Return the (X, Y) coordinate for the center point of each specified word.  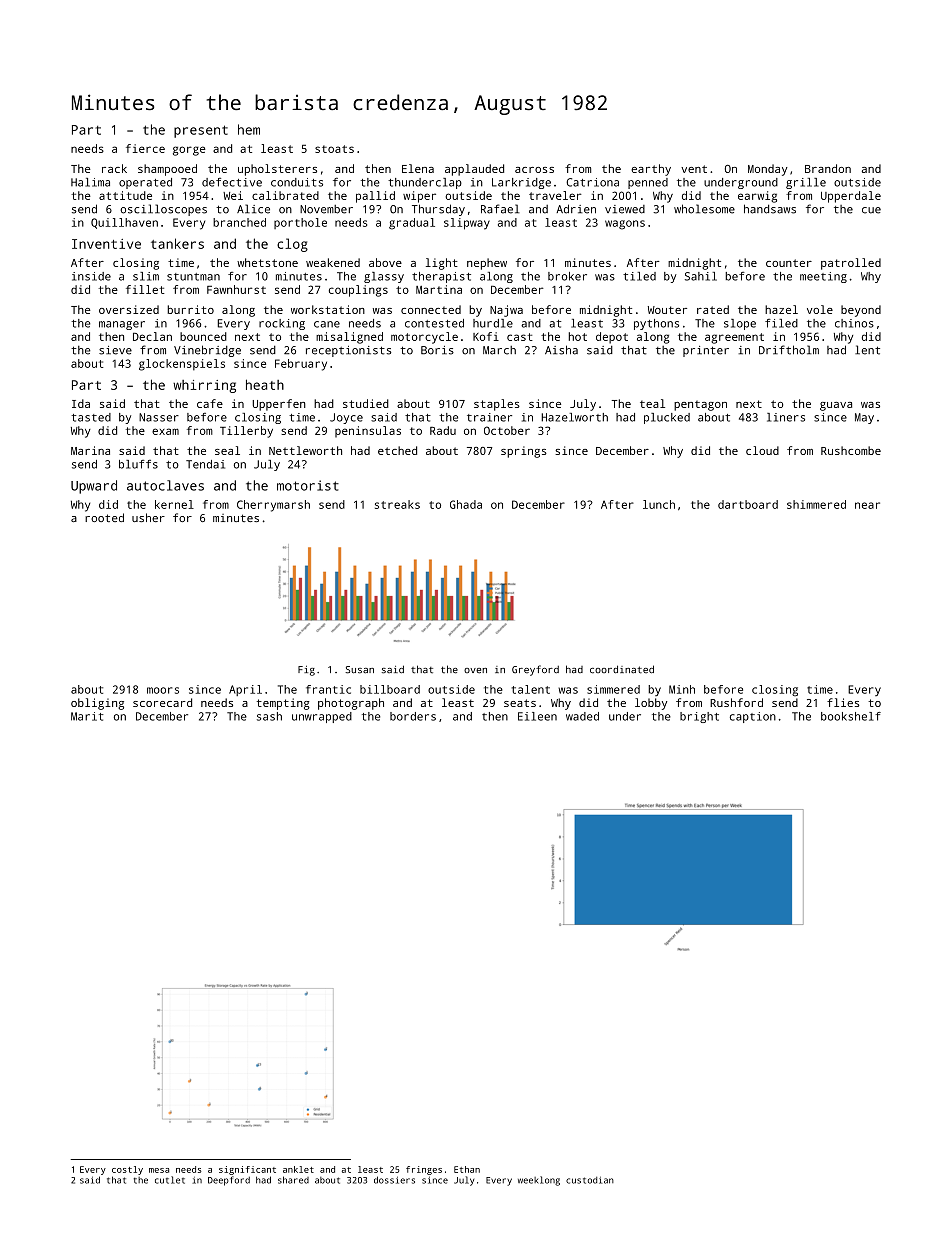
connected (431, 309)
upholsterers (277, 170)
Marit (87, 716)
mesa (159, 1170)
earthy (651, 170)
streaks (397, 504)
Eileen (537, 716)
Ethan (467, 1169)
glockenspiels (182, 365)
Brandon (828, 168)
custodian (590, 1180)
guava (836, 406)
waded (582, 716)
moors (163, 690)
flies (843, 702)
